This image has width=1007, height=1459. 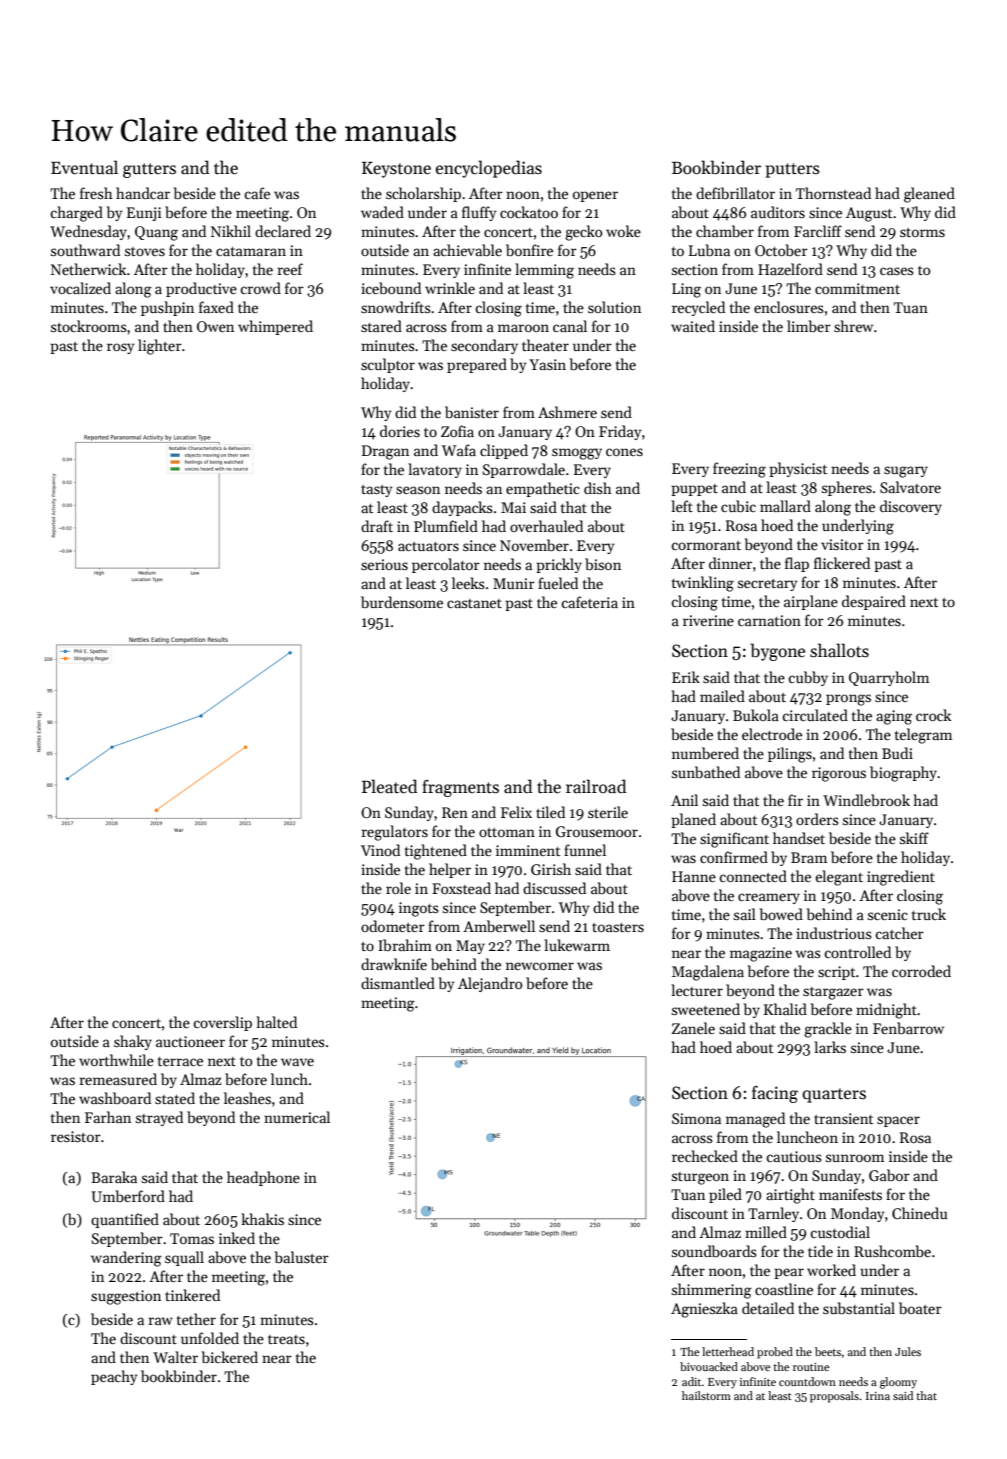 What do you see at coordinates (489, 169) in the image?
I see `encyclopedias` at bounding box center [489, 169].
